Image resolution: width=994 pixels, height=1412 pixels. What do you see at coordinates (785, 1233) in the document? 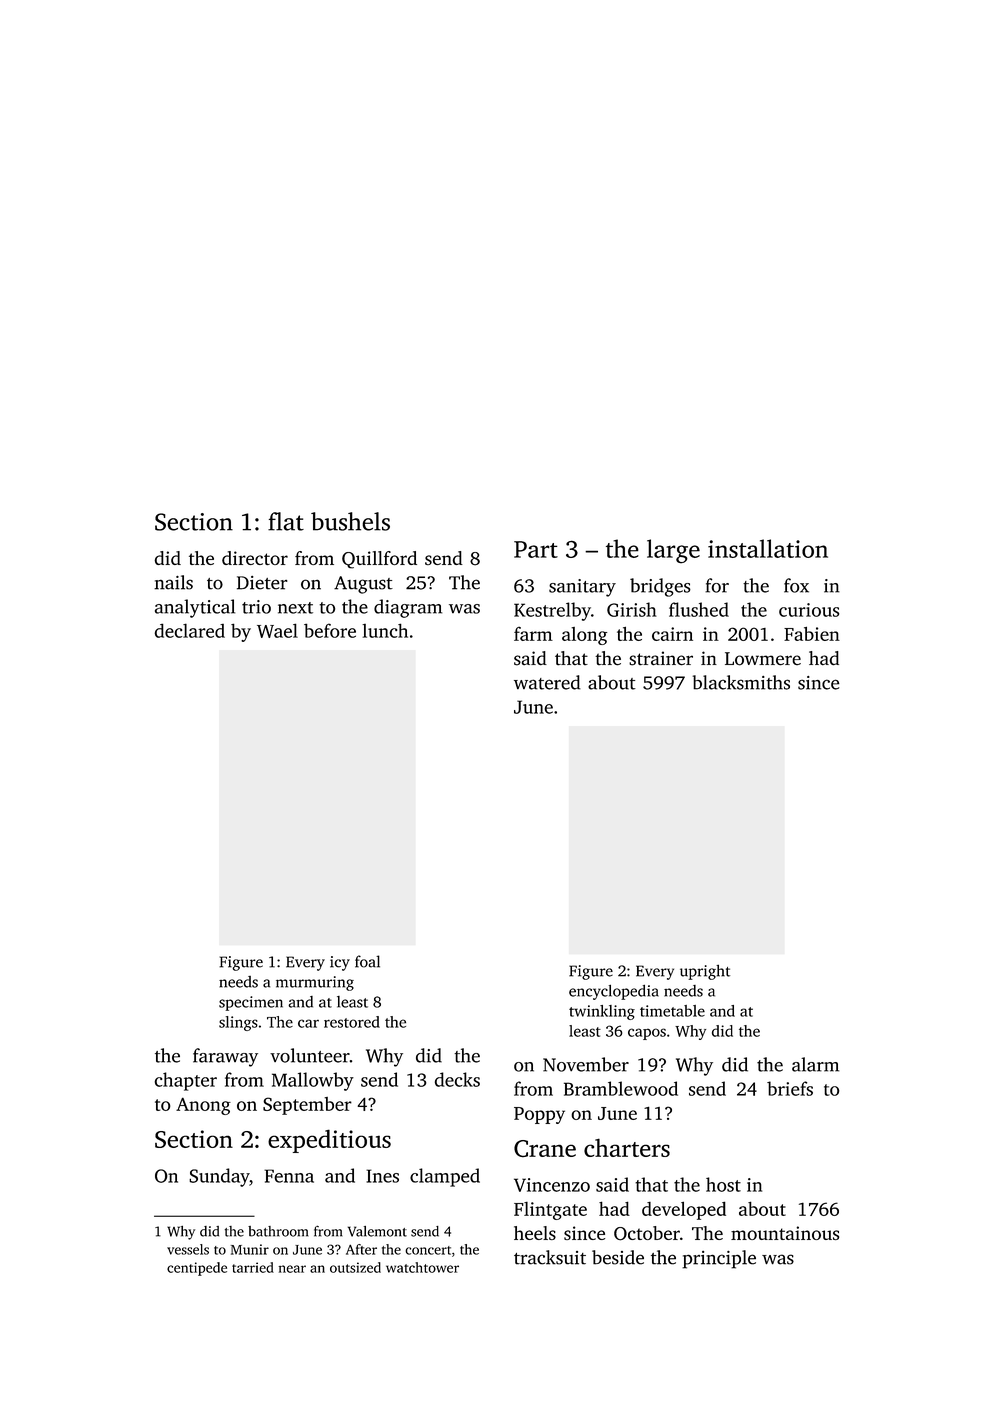
I see `mountainous` at bounding box center [785, 1233].
